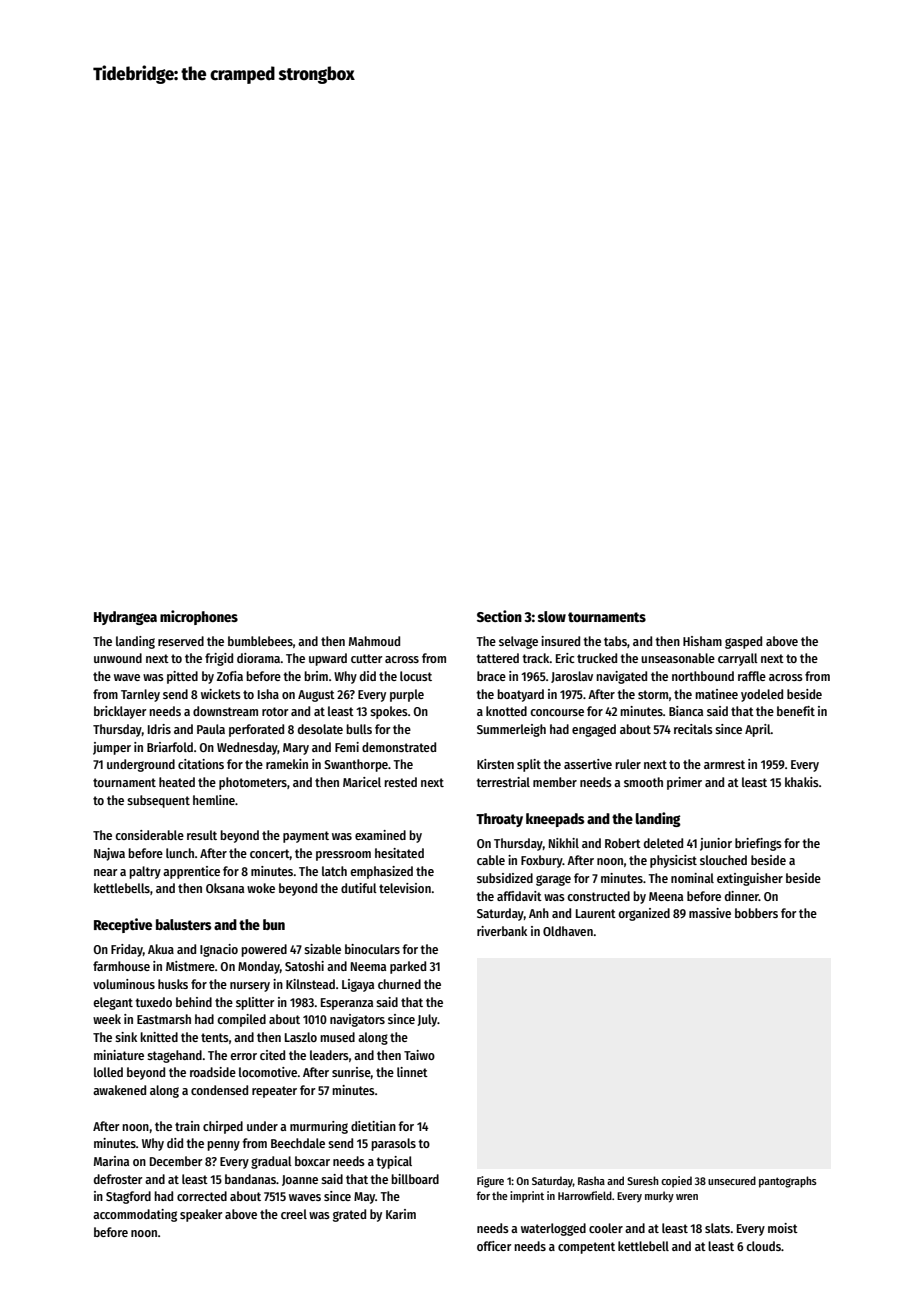 The height and width of the screenshot is (1308, 924). I want to click on elegant, so click(113, 1003).
